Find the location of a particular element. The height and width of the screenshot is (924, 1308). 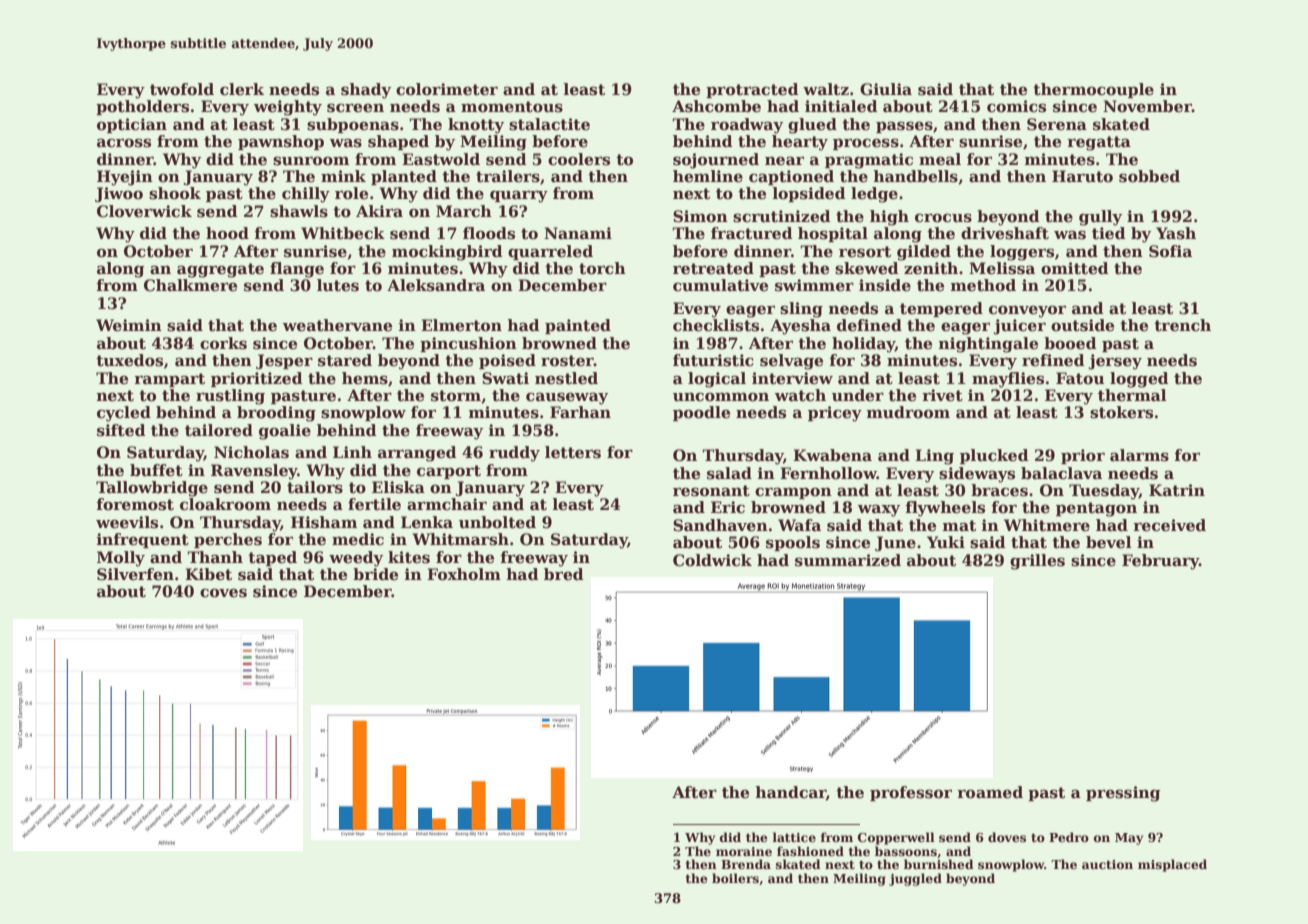

twofold is located at coordinates (182, 89).
